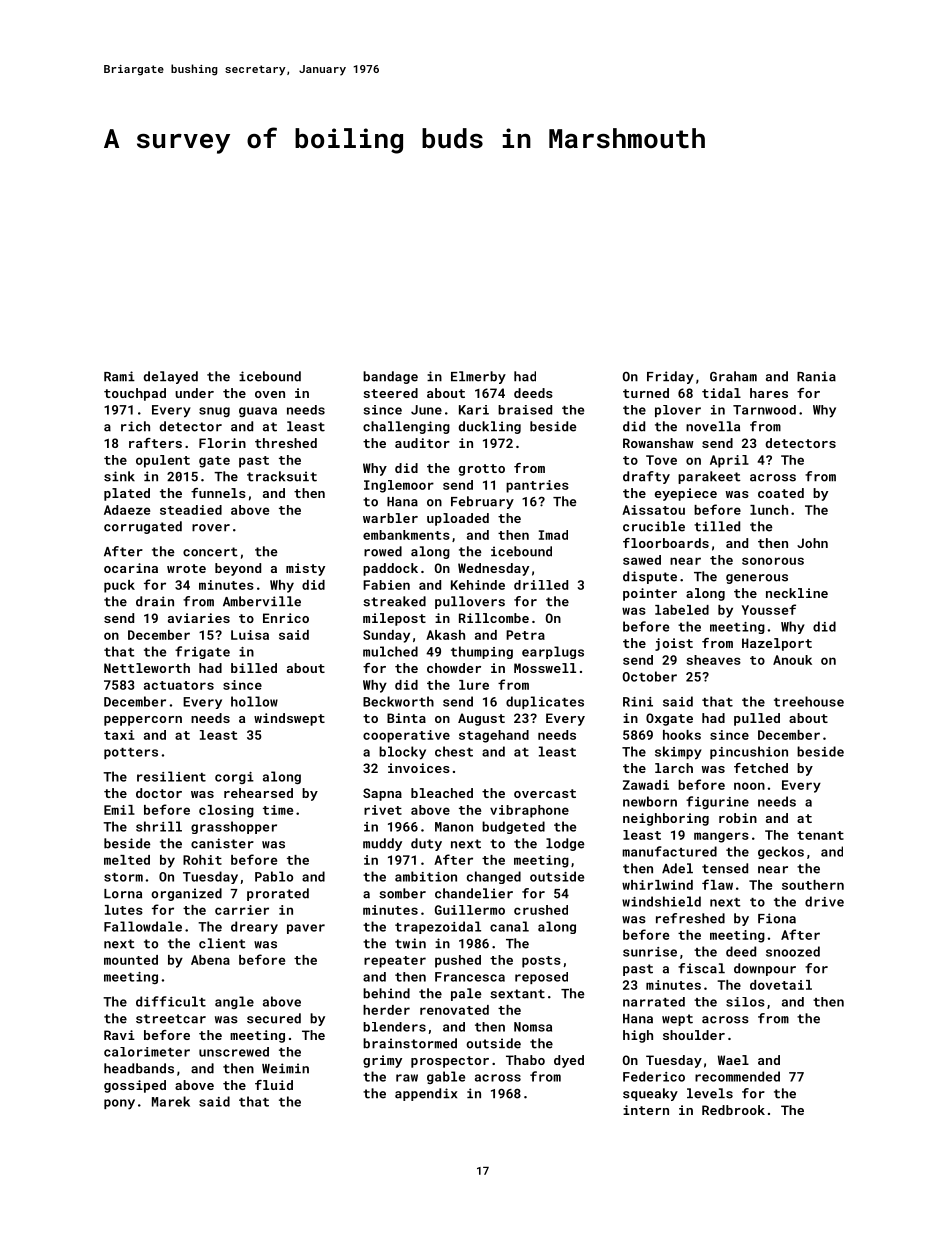 The width and height of the screenshot is (952, 1233). What do you see at coordinates (426, 1094) in the screenshot?
I see `appendix` at bounding box center [426, 1094].
